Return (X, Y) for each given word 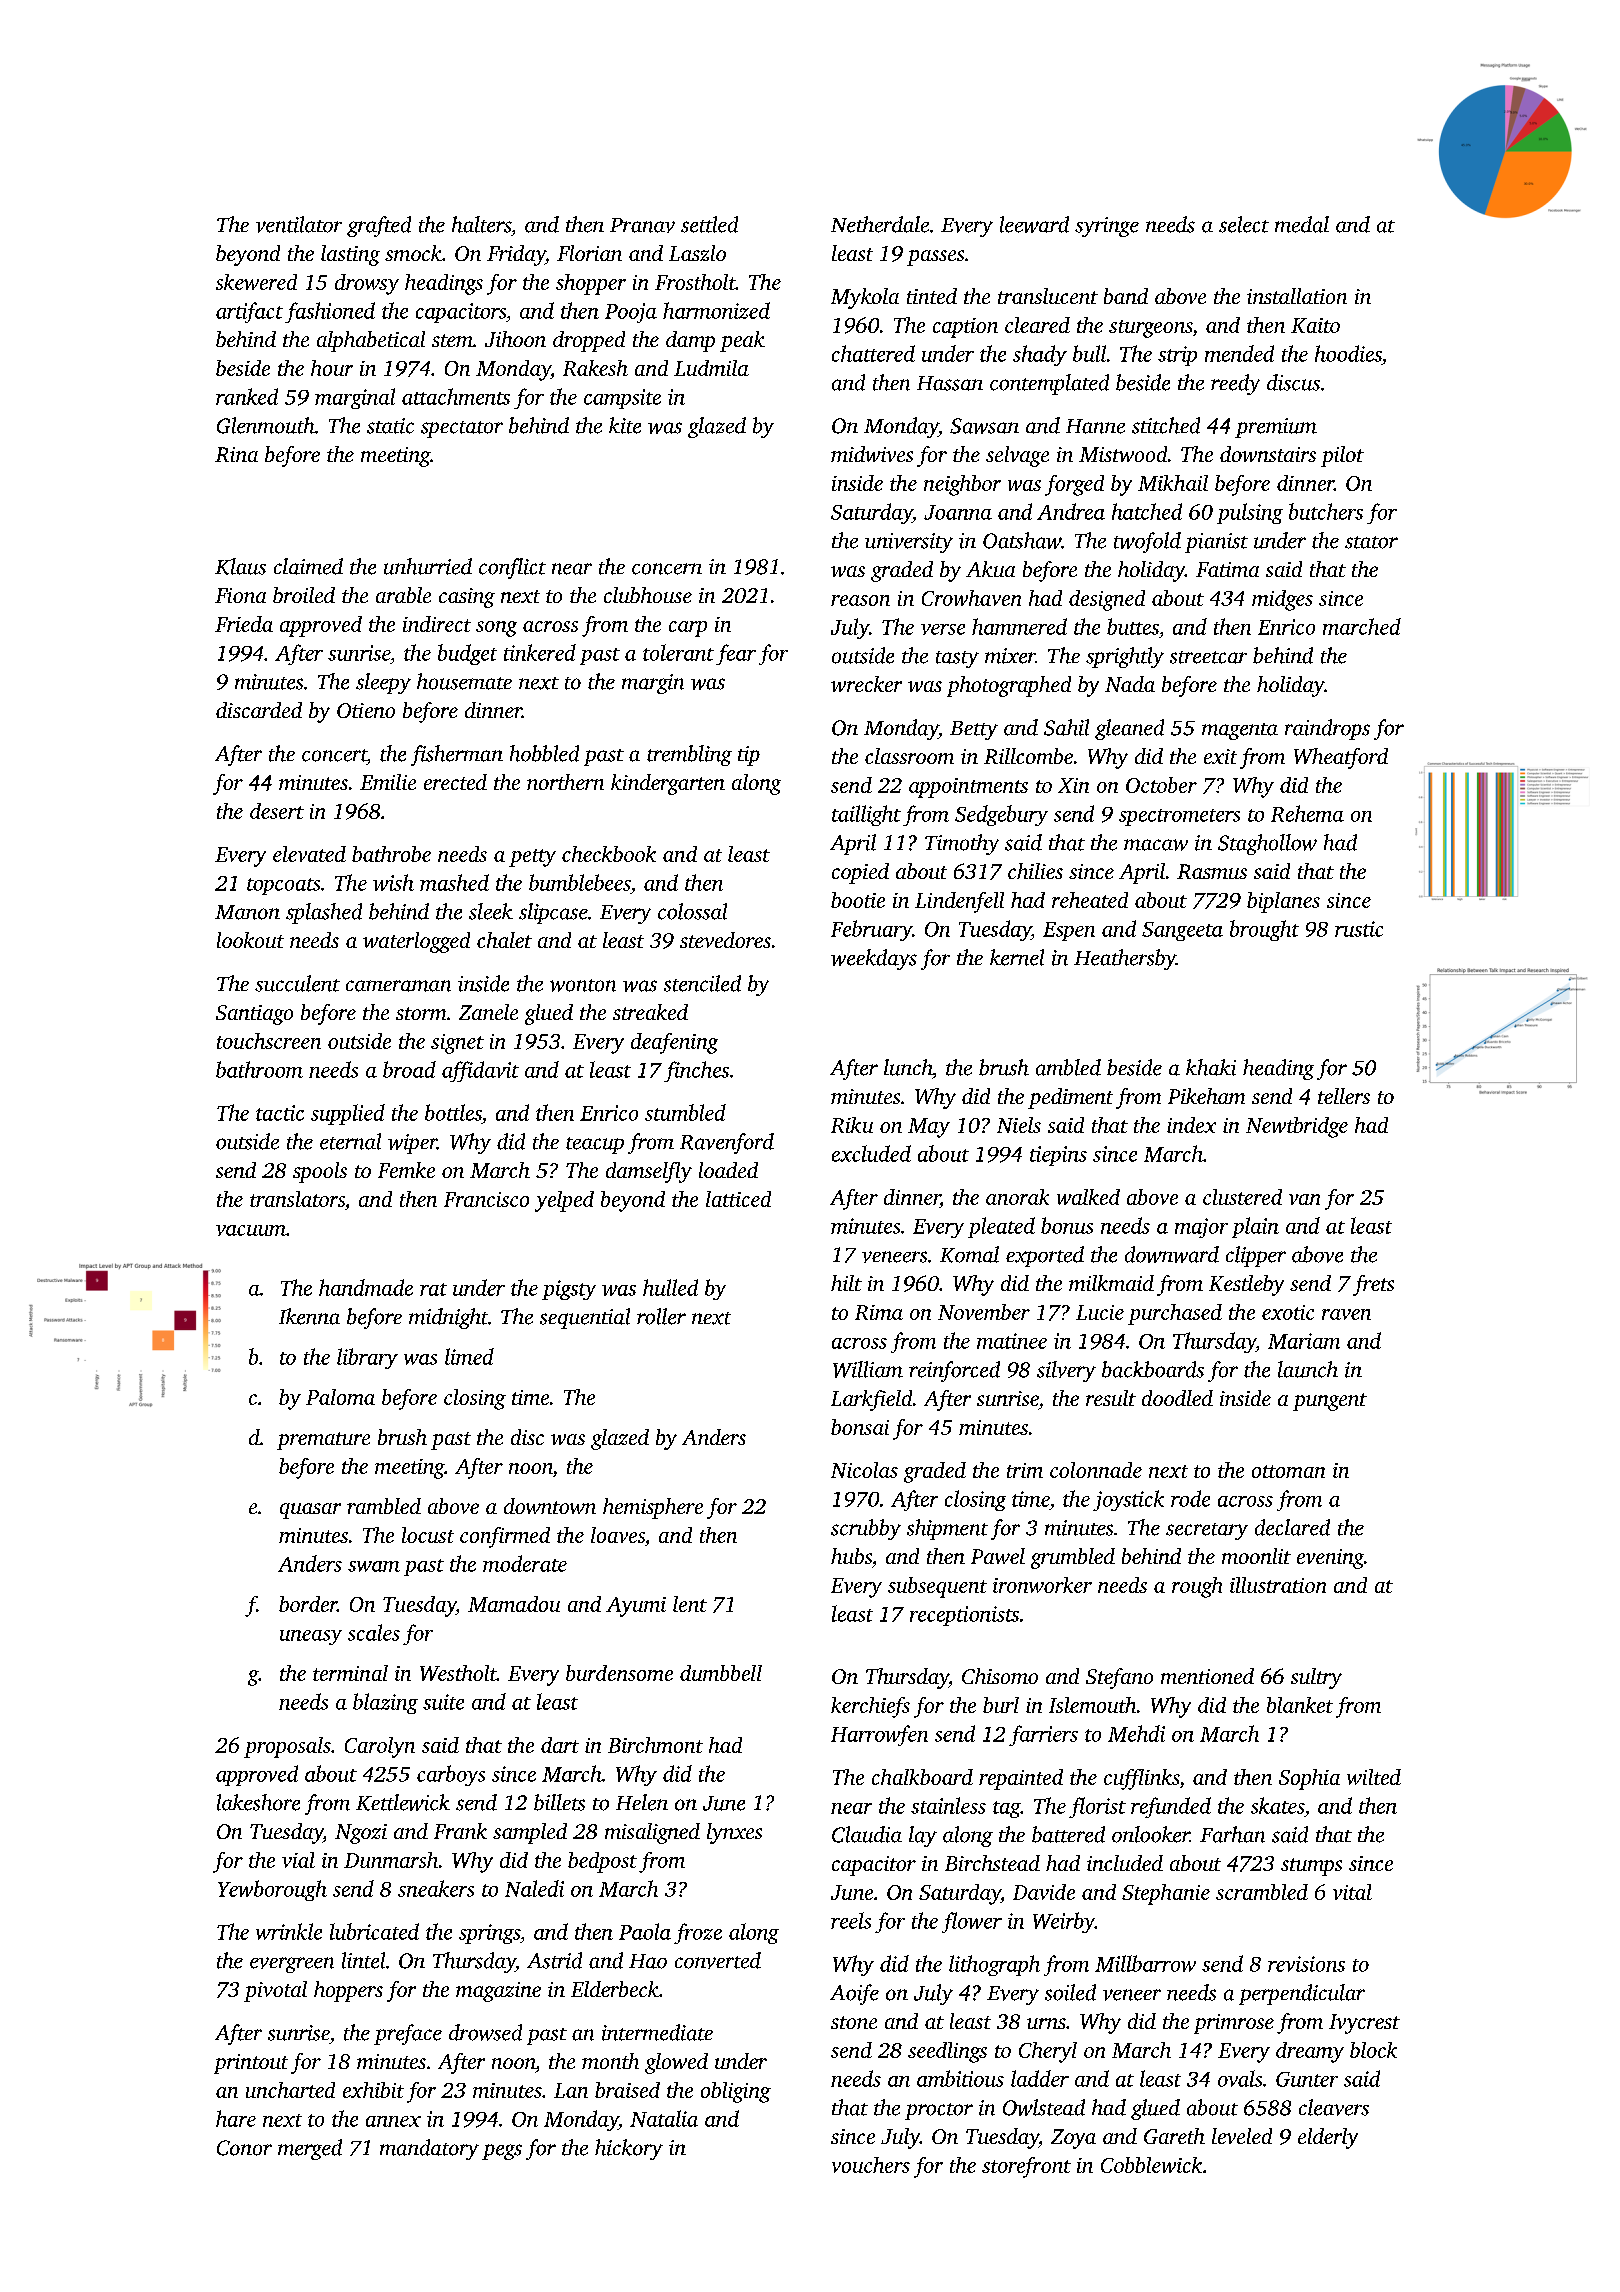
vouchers (871, 2165)
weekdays (874, 959)
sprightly (1125, 657)
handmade (366, 1287)
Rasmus (1212, 871)
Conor (244, 2148)
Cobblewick (1151, 2165)
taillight (866, 815)
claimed (308, 566)
